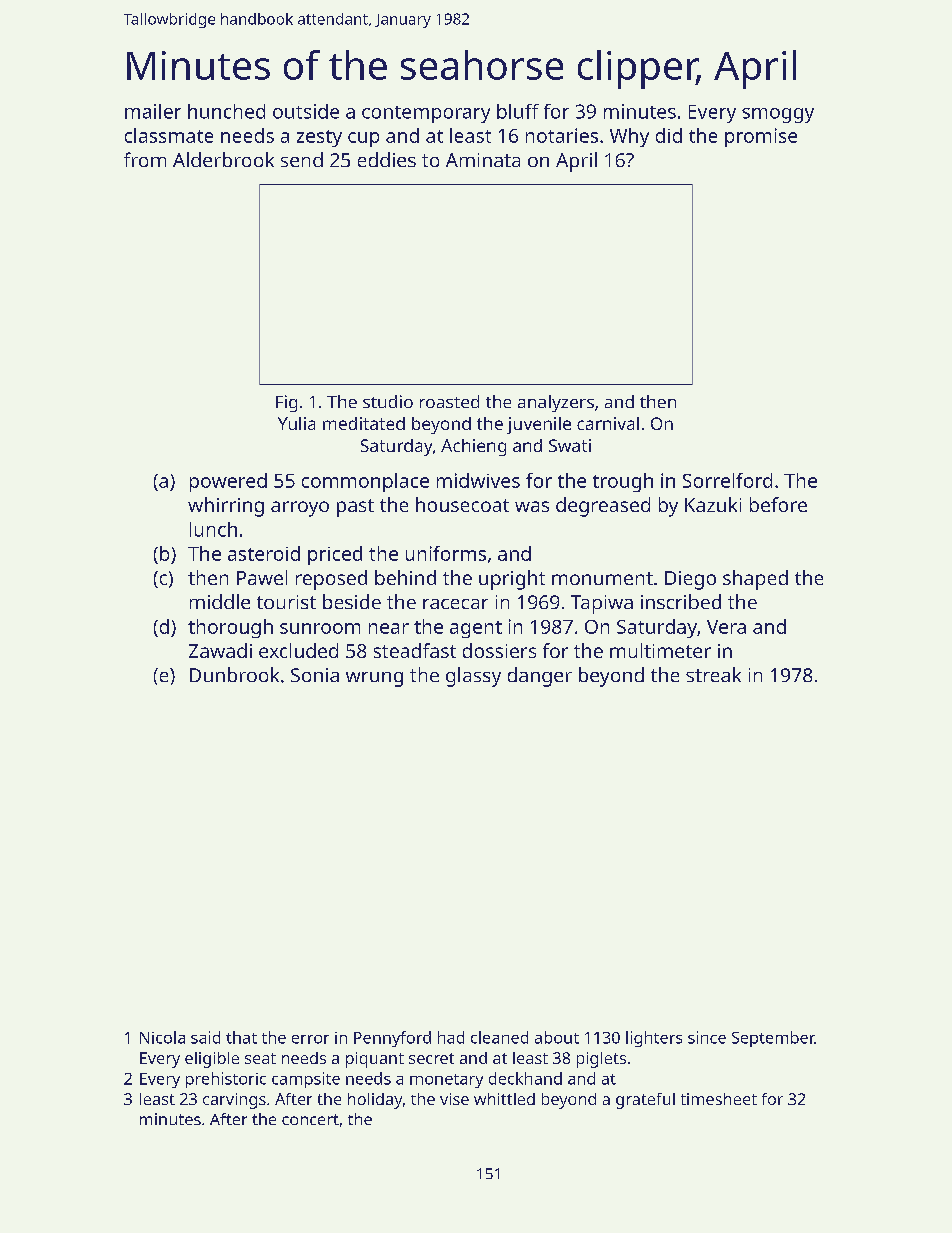  I want to click on Why, so click(629, 137).
